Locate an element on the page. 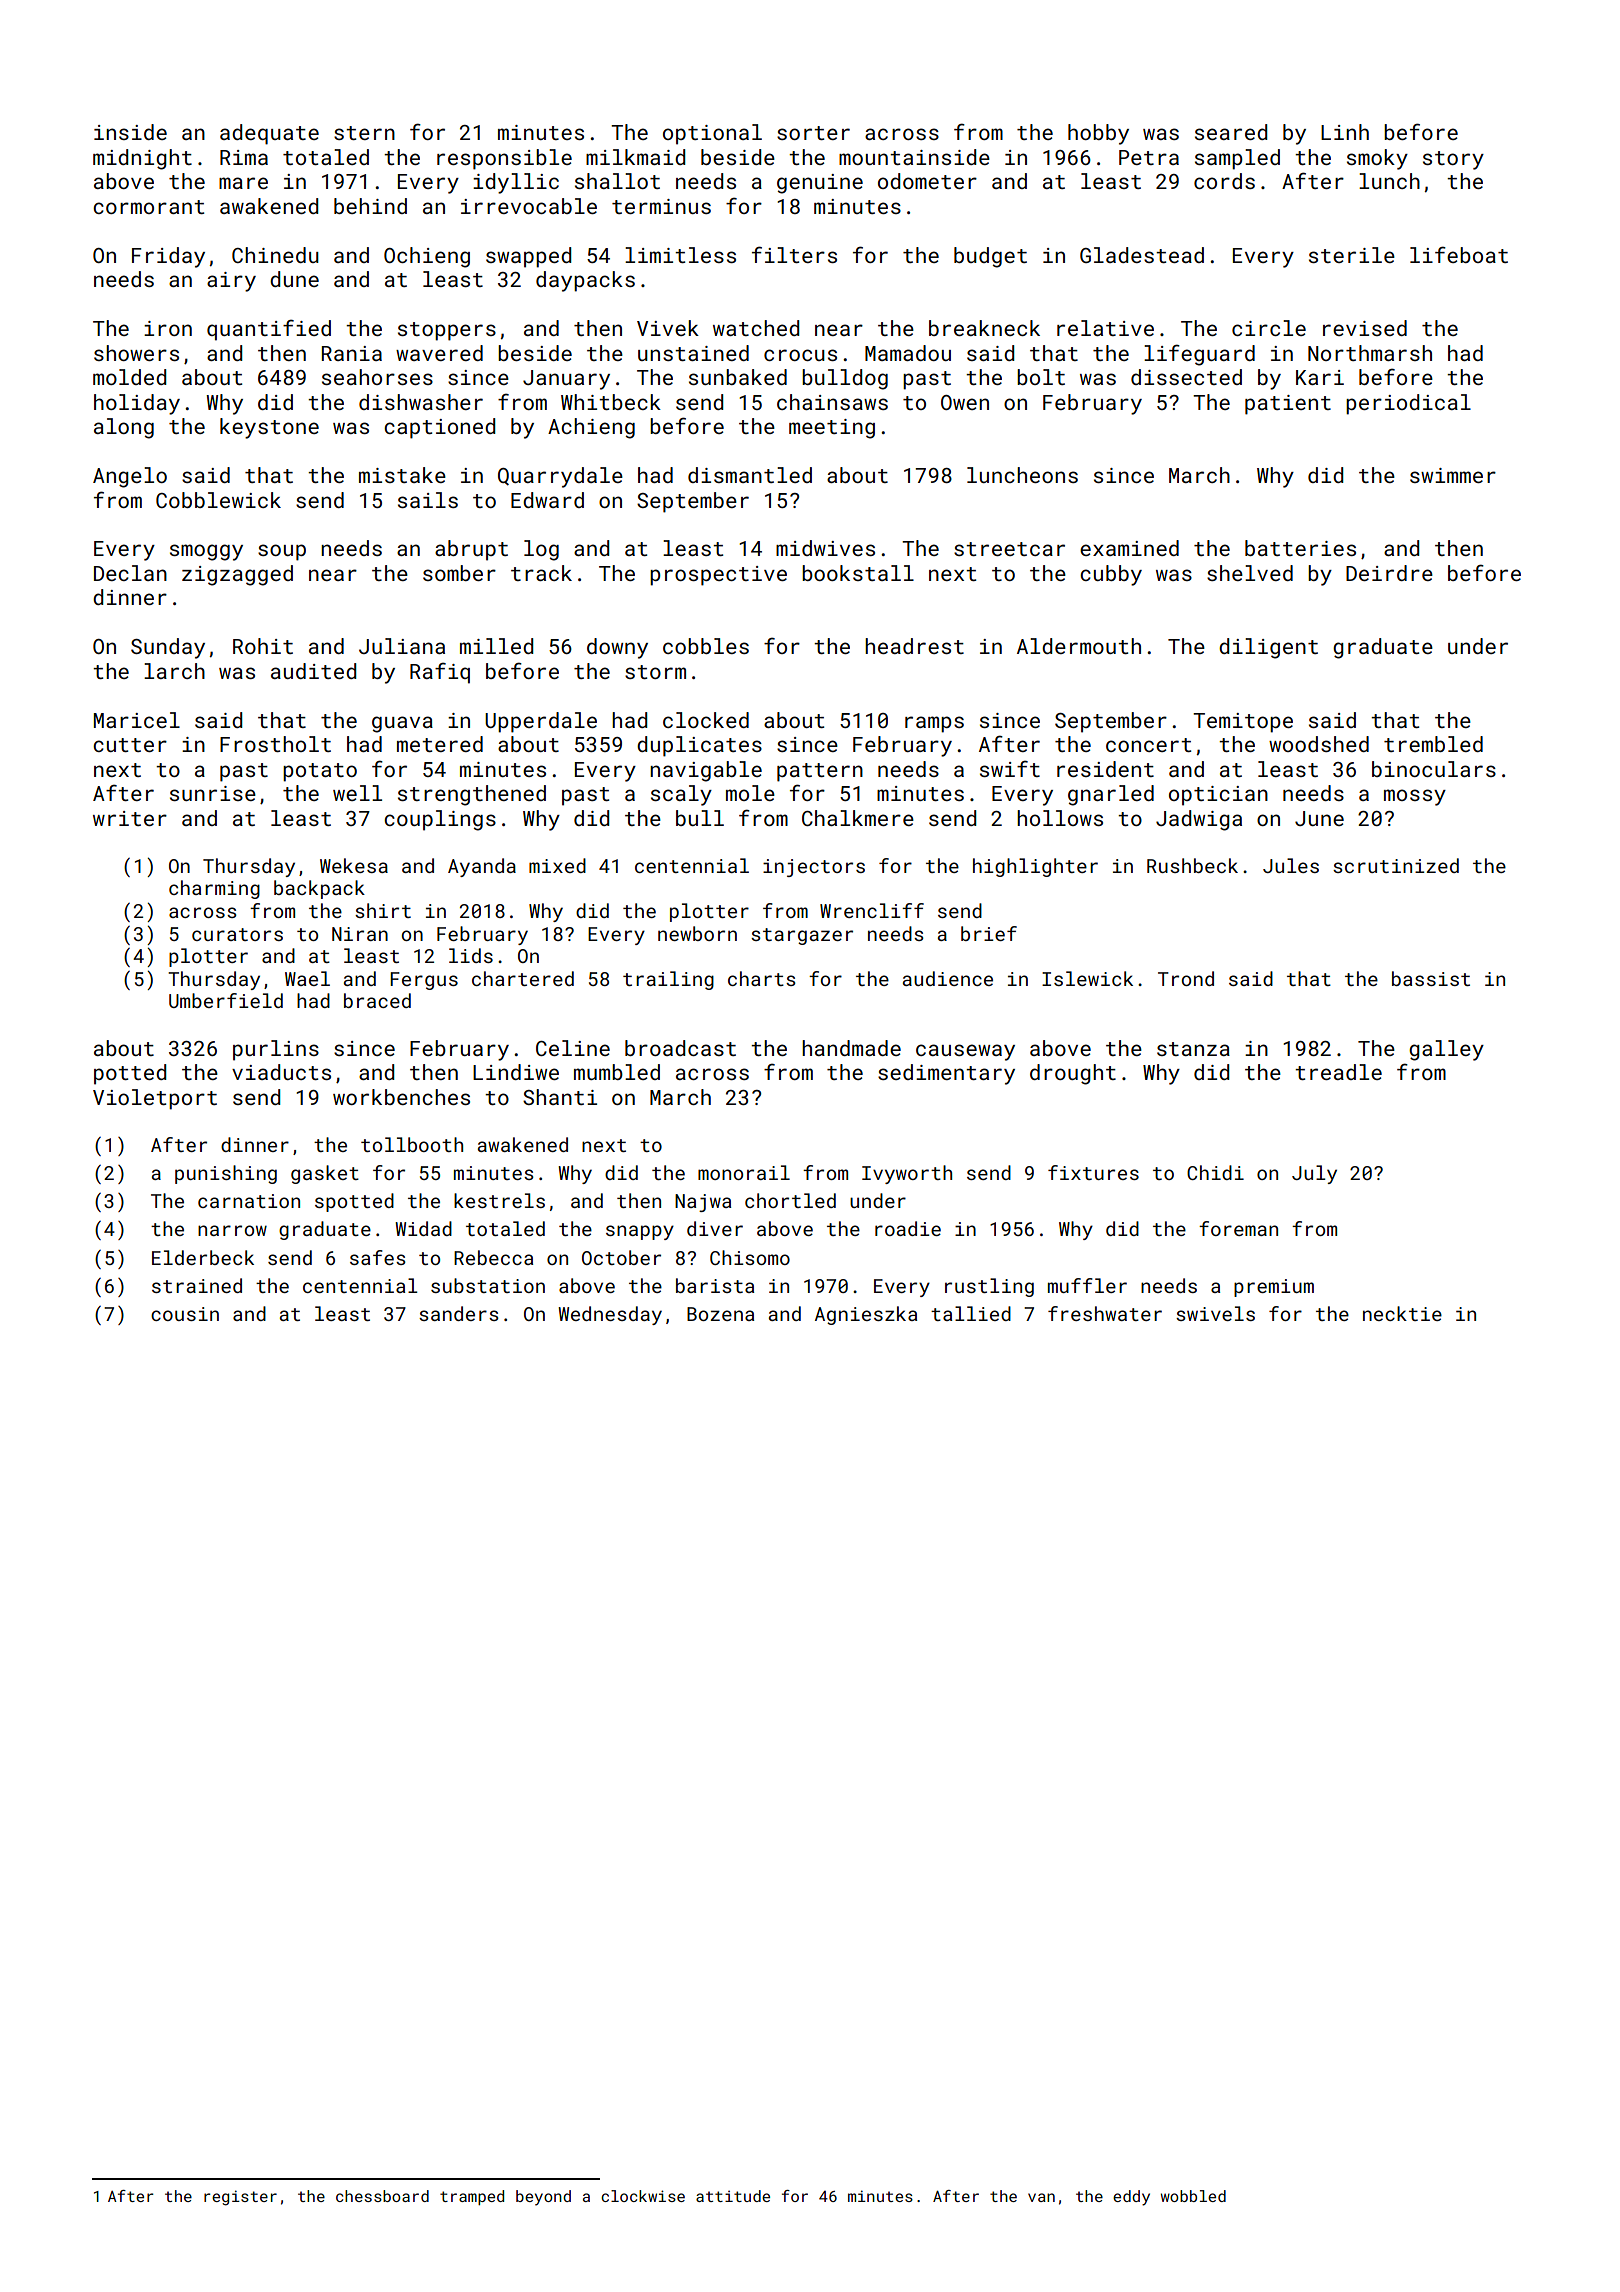  sanders is located at coordinates (459, 1313).
